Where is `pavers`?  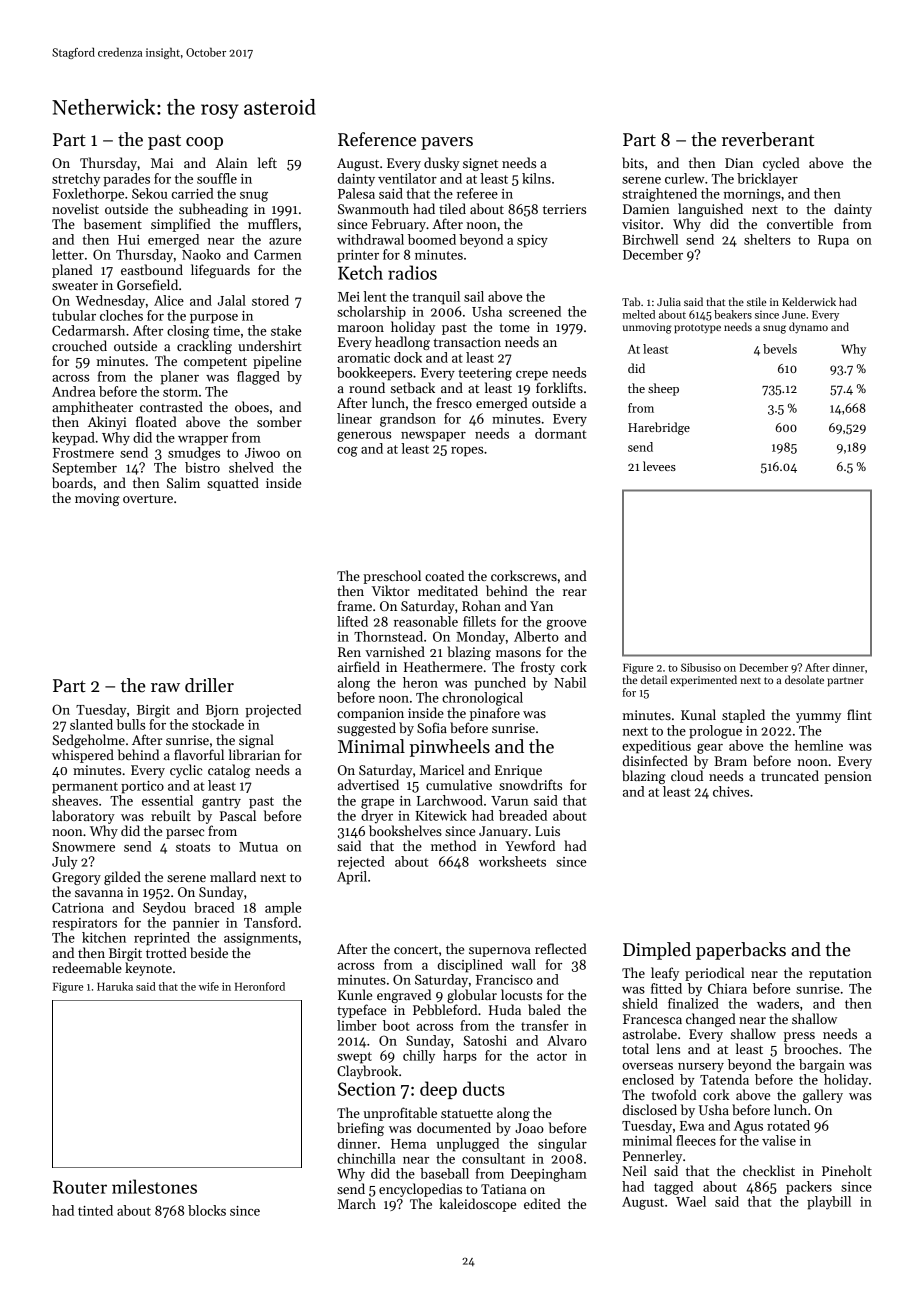 pavers is located at coordinates (447, 143).
